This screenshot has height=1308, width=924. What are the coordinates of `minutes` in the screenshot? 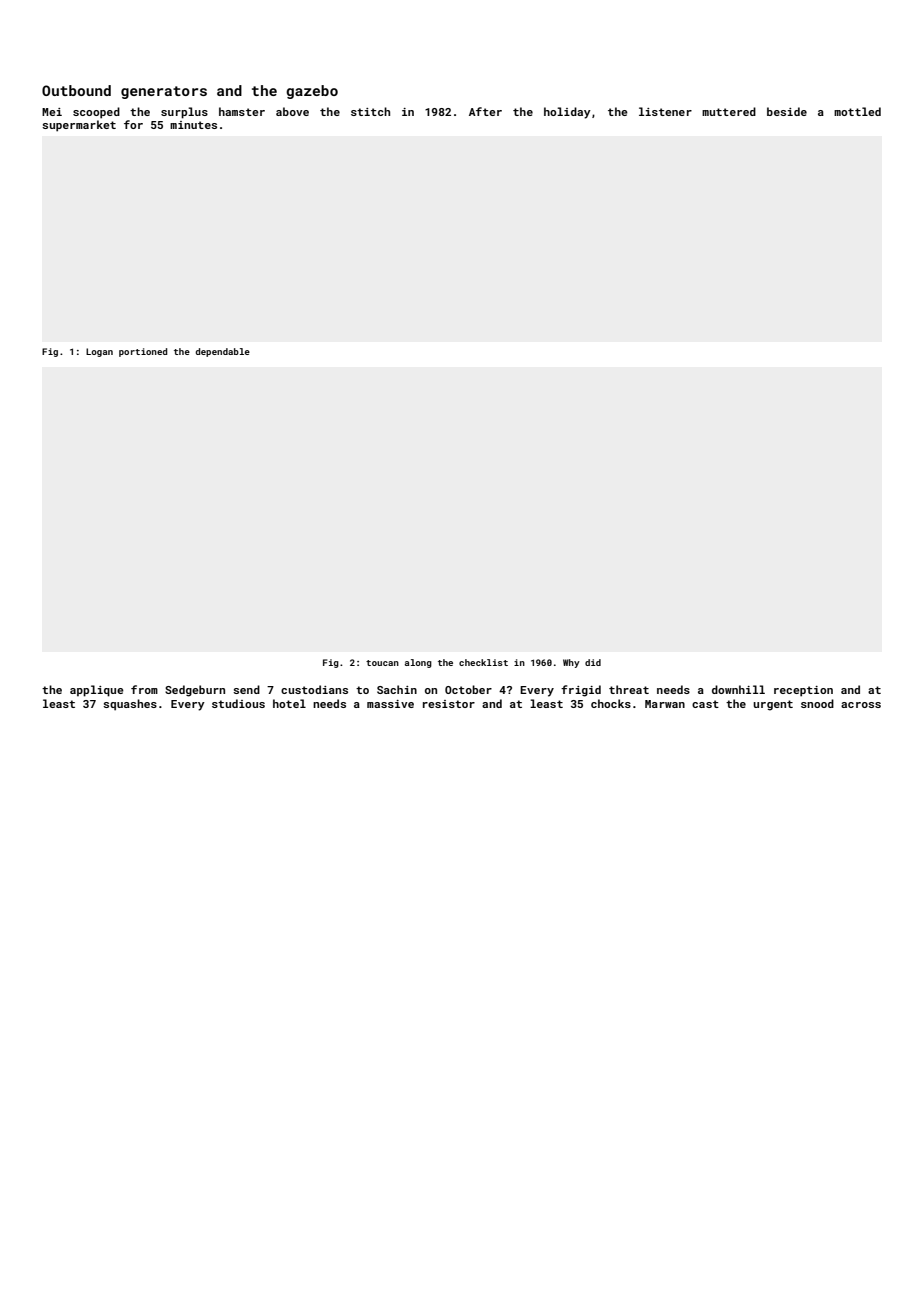 It's located at (193, 125).
